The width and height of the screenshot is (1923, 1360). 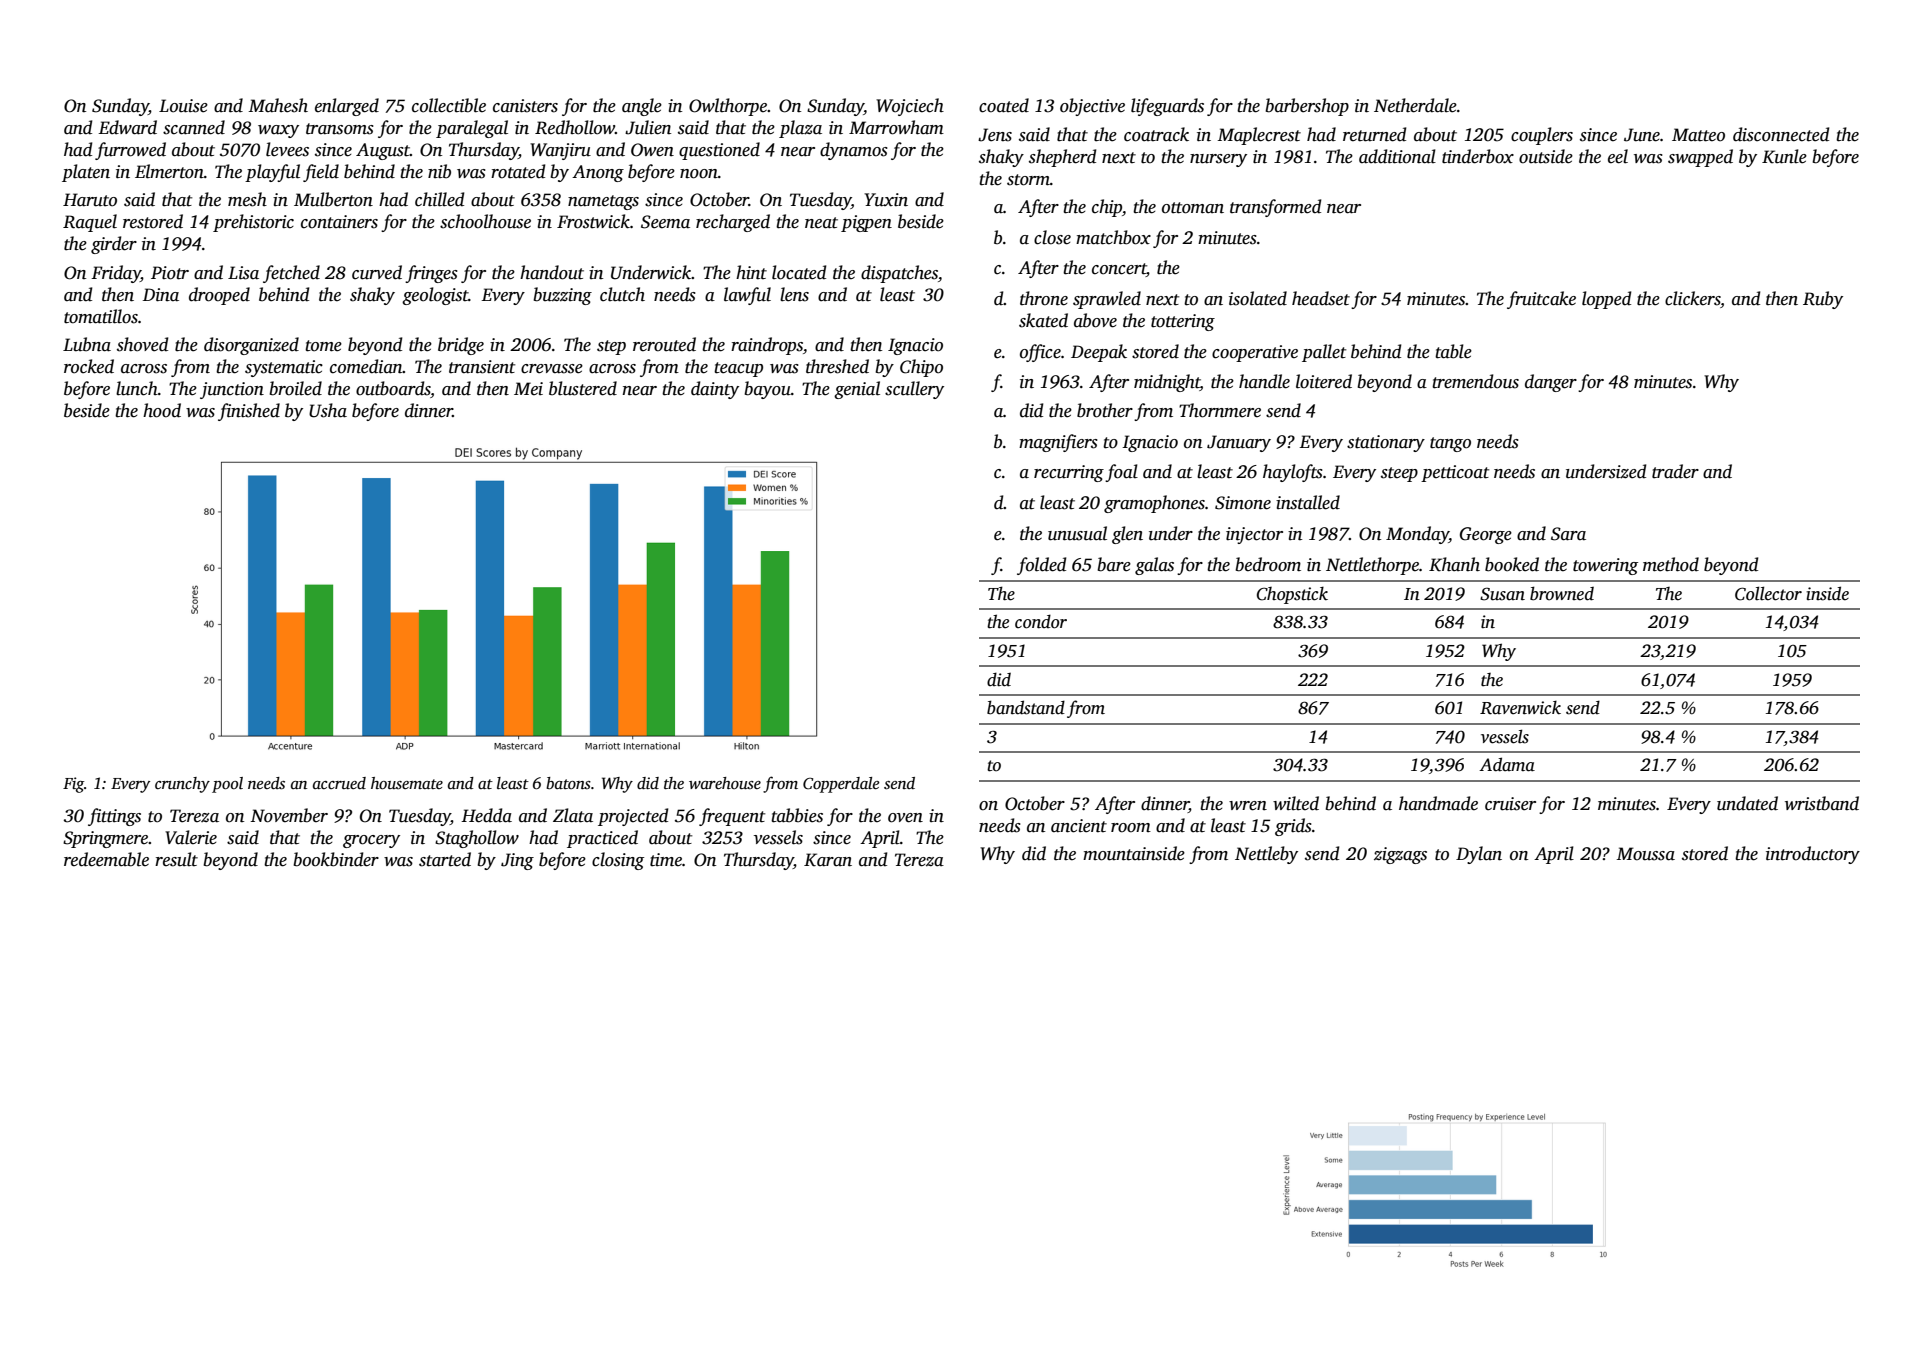 I want to click on Ruby, so click(x=1823, y=300).
